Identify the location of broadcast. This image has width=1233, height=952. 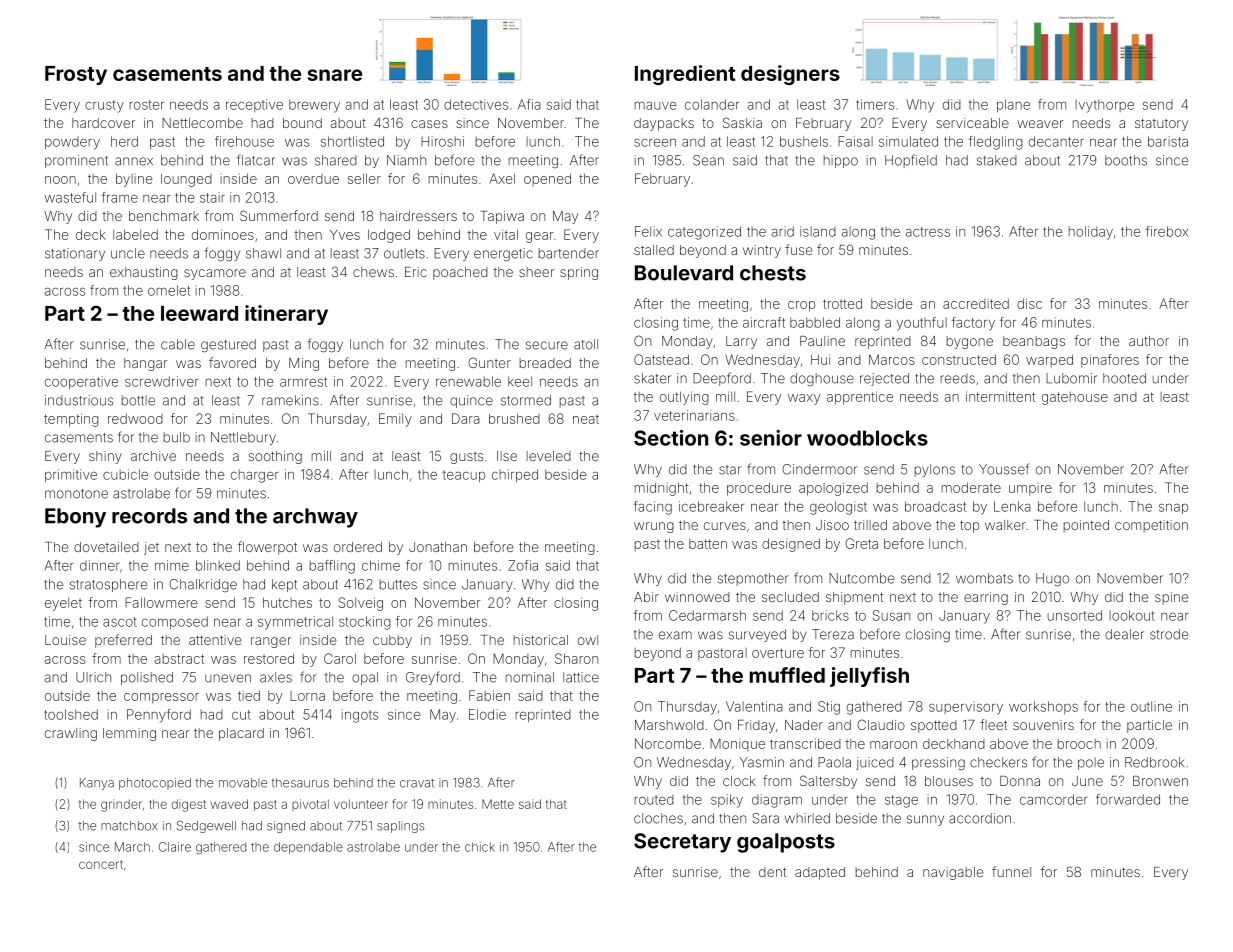
(935, 506).
